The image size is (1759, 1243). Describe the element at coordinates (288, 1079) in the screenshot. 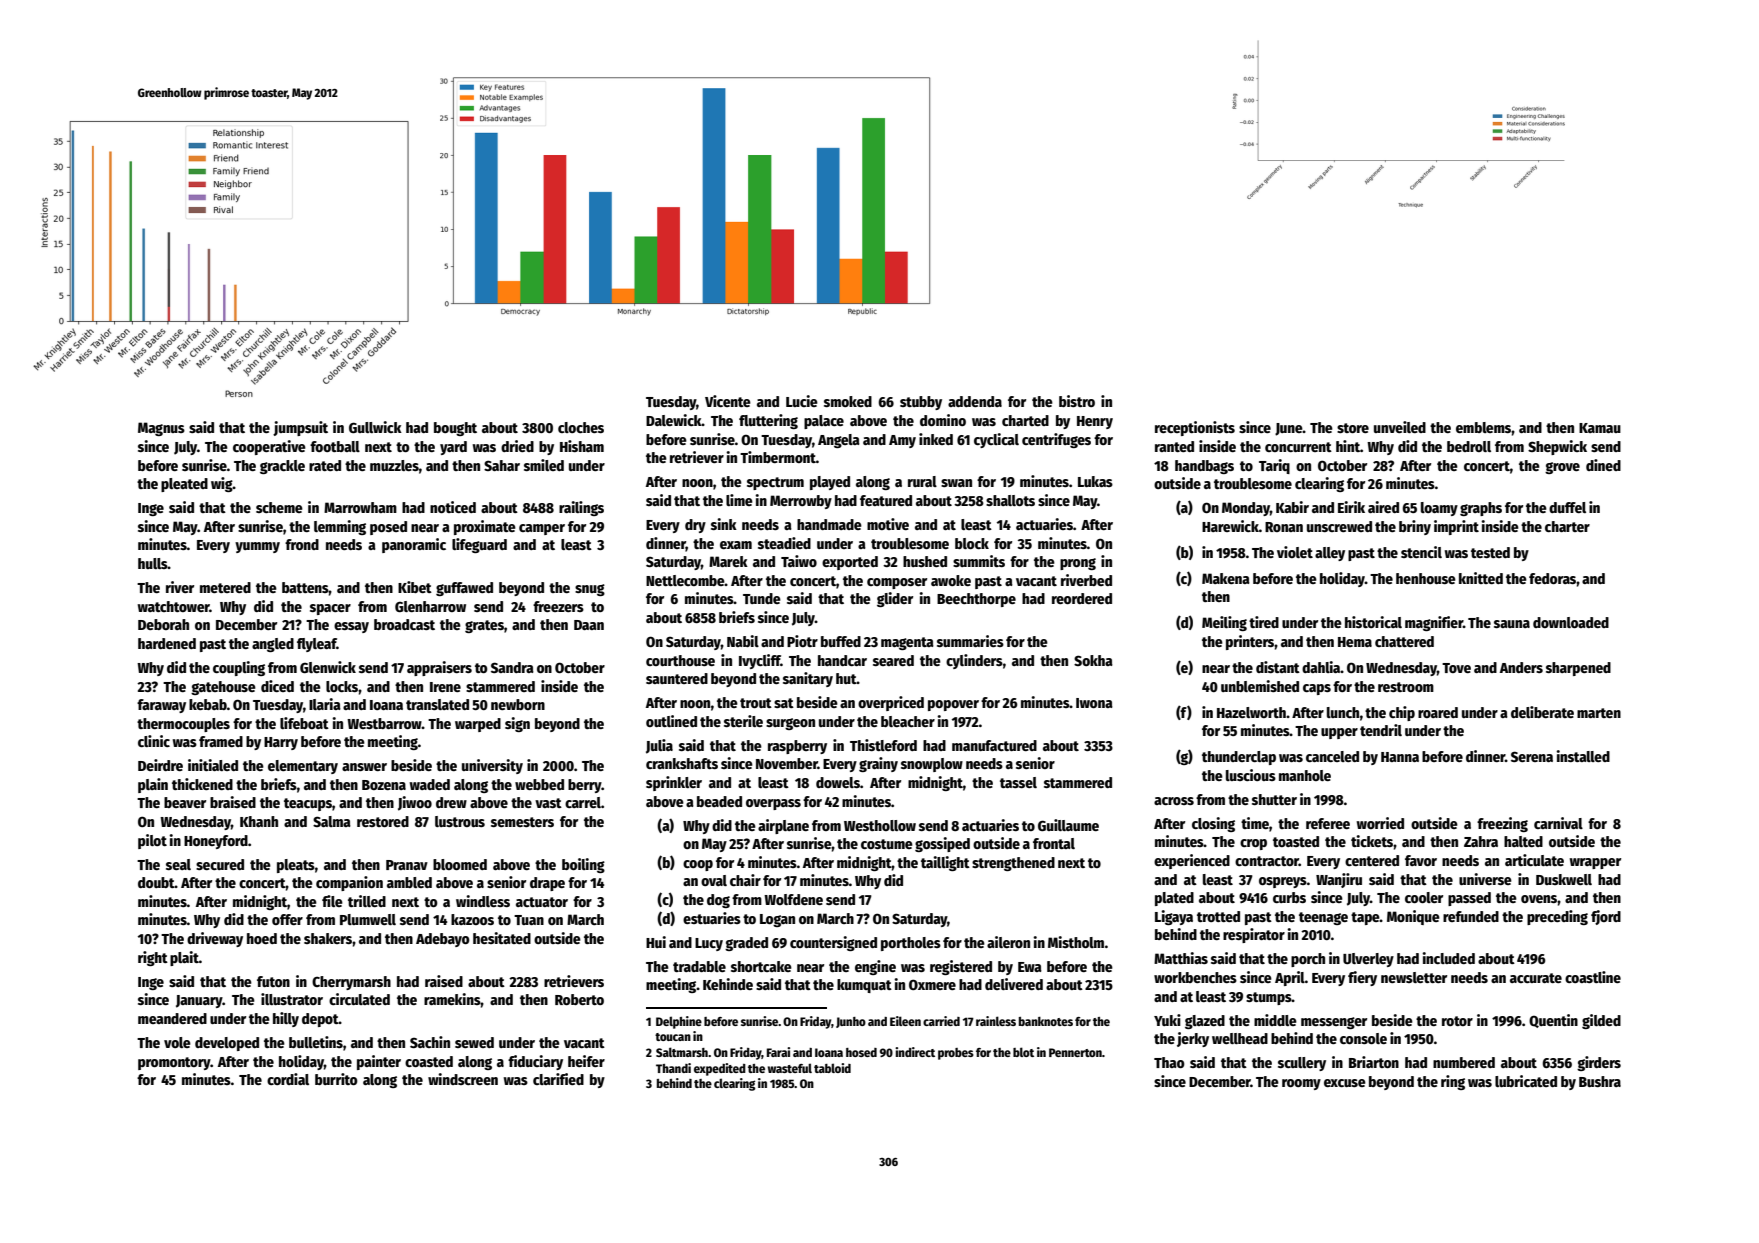

I see `cordial` at that location.
